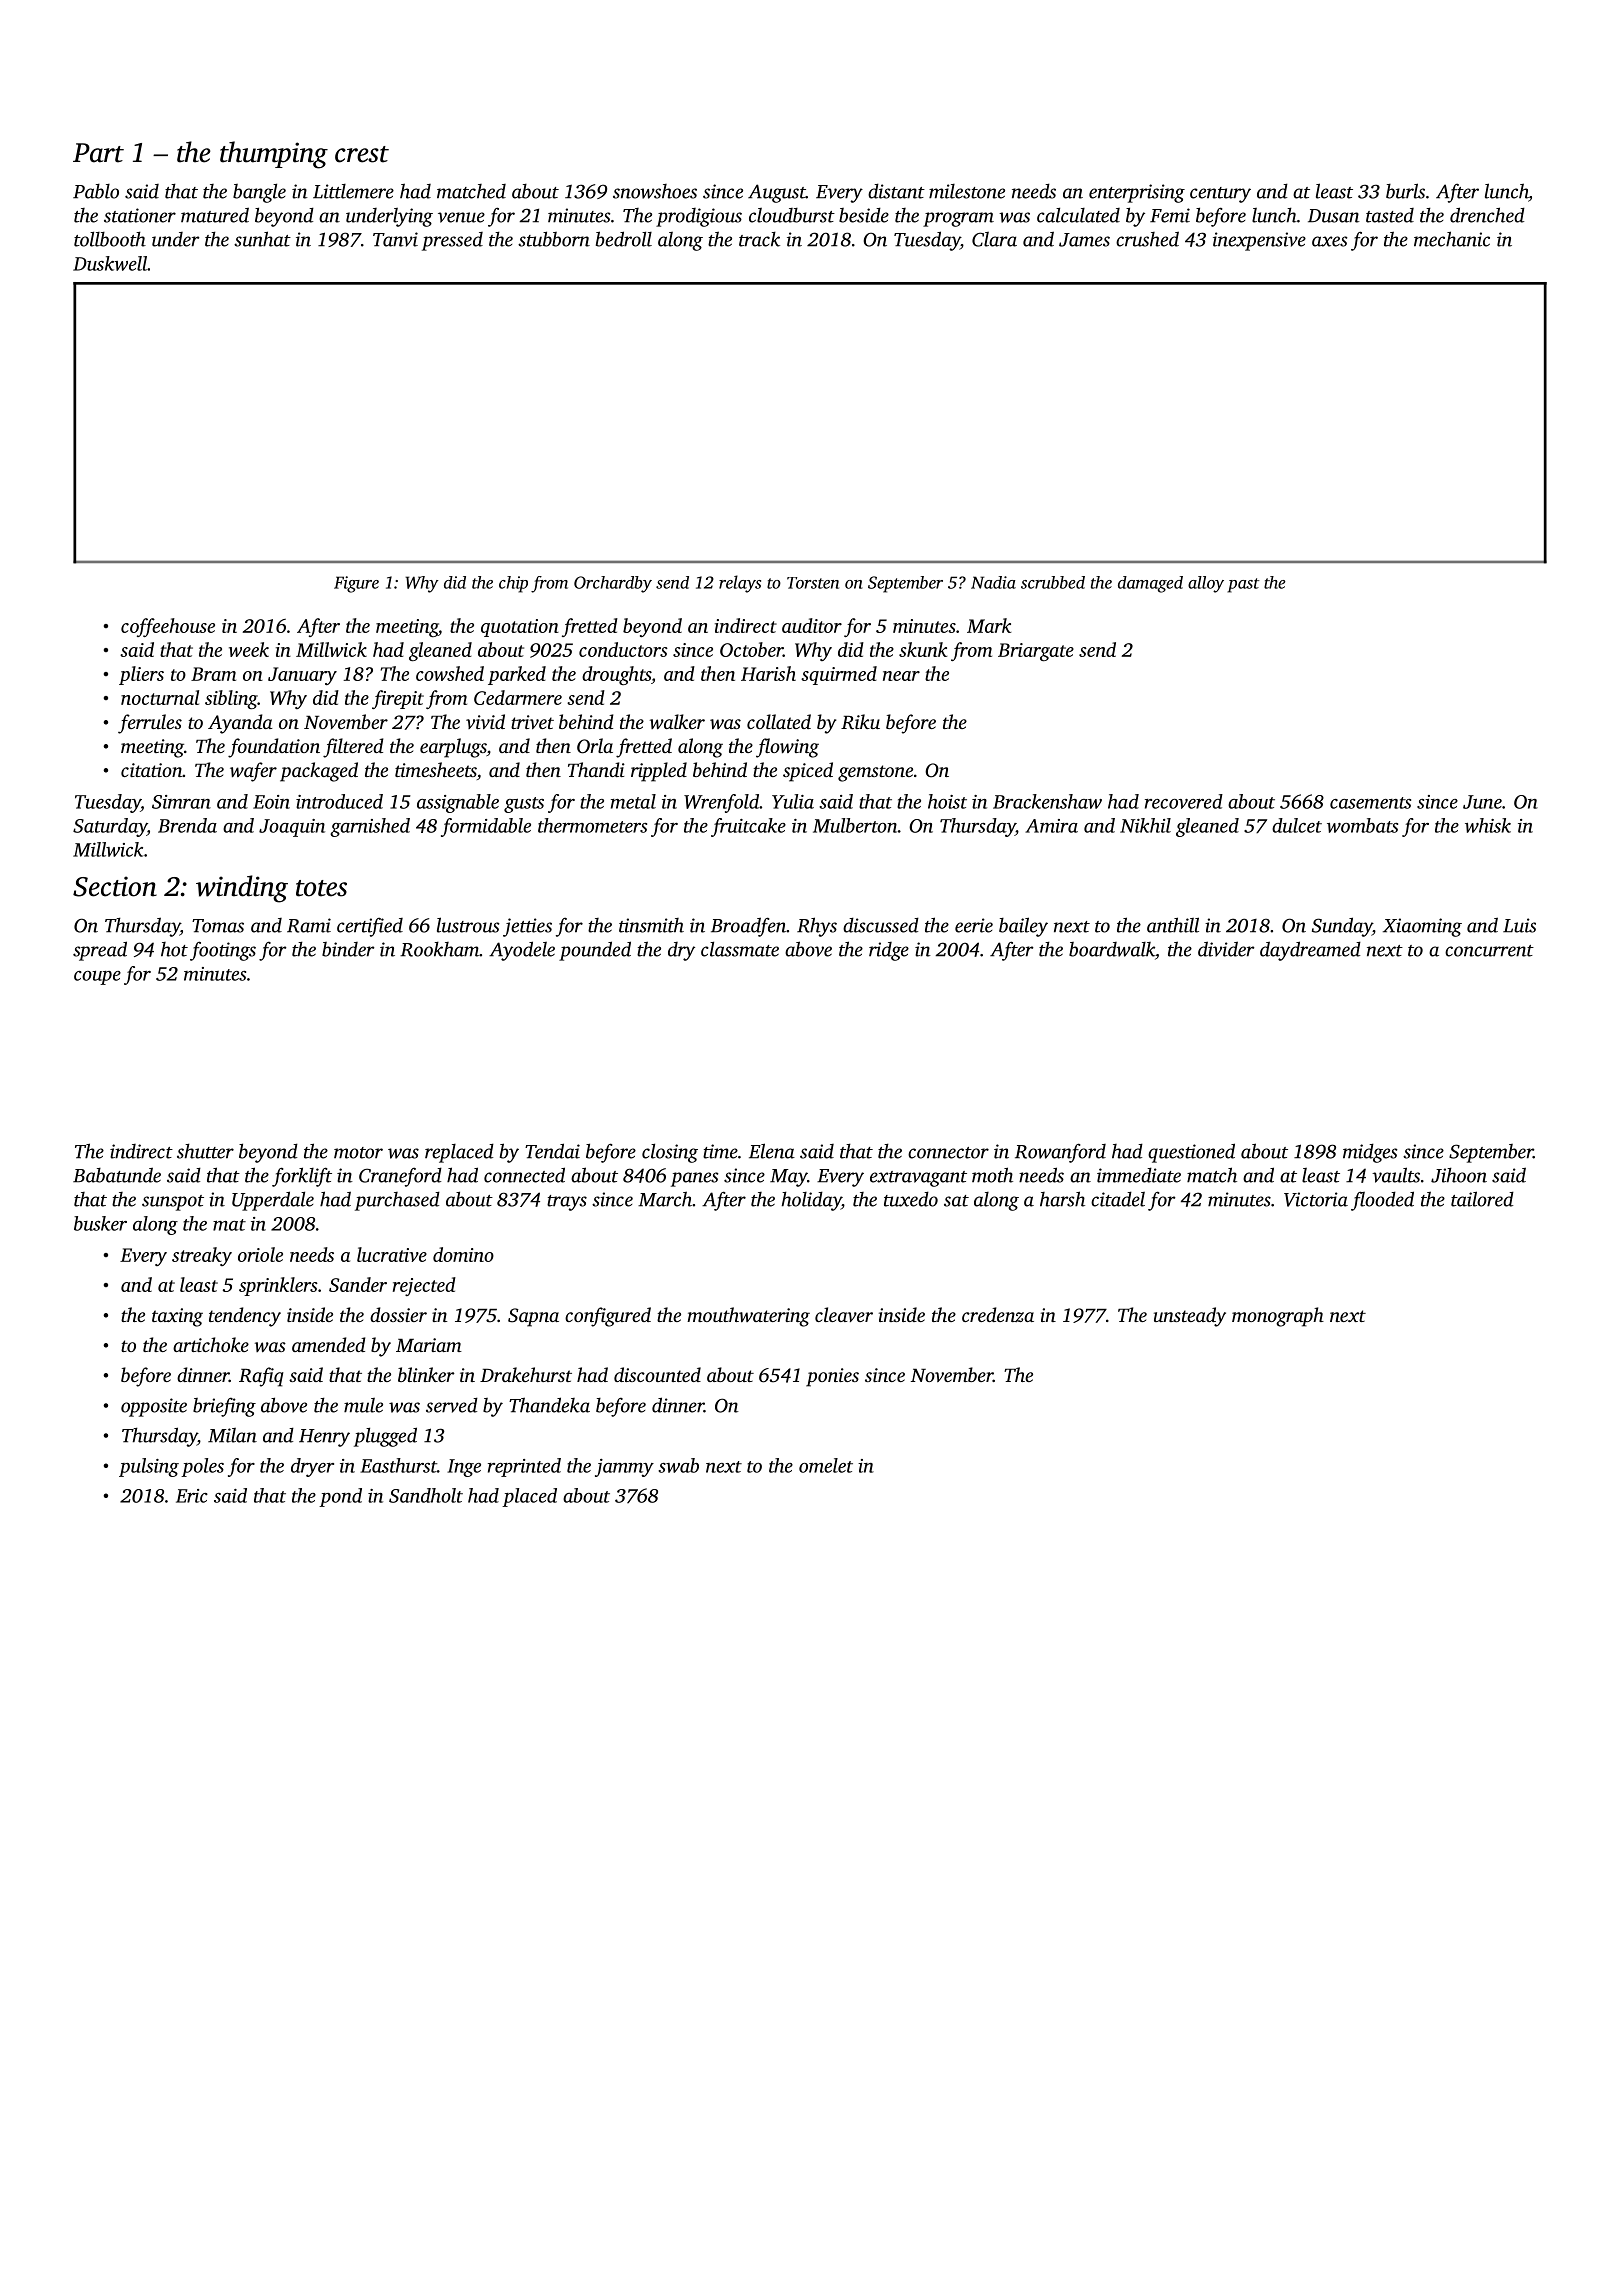 This document has width=1620, height=2292. What do you see at coordinates (670, 1153) in the document?
I see `closing` at bounding box center [670, 1153].
